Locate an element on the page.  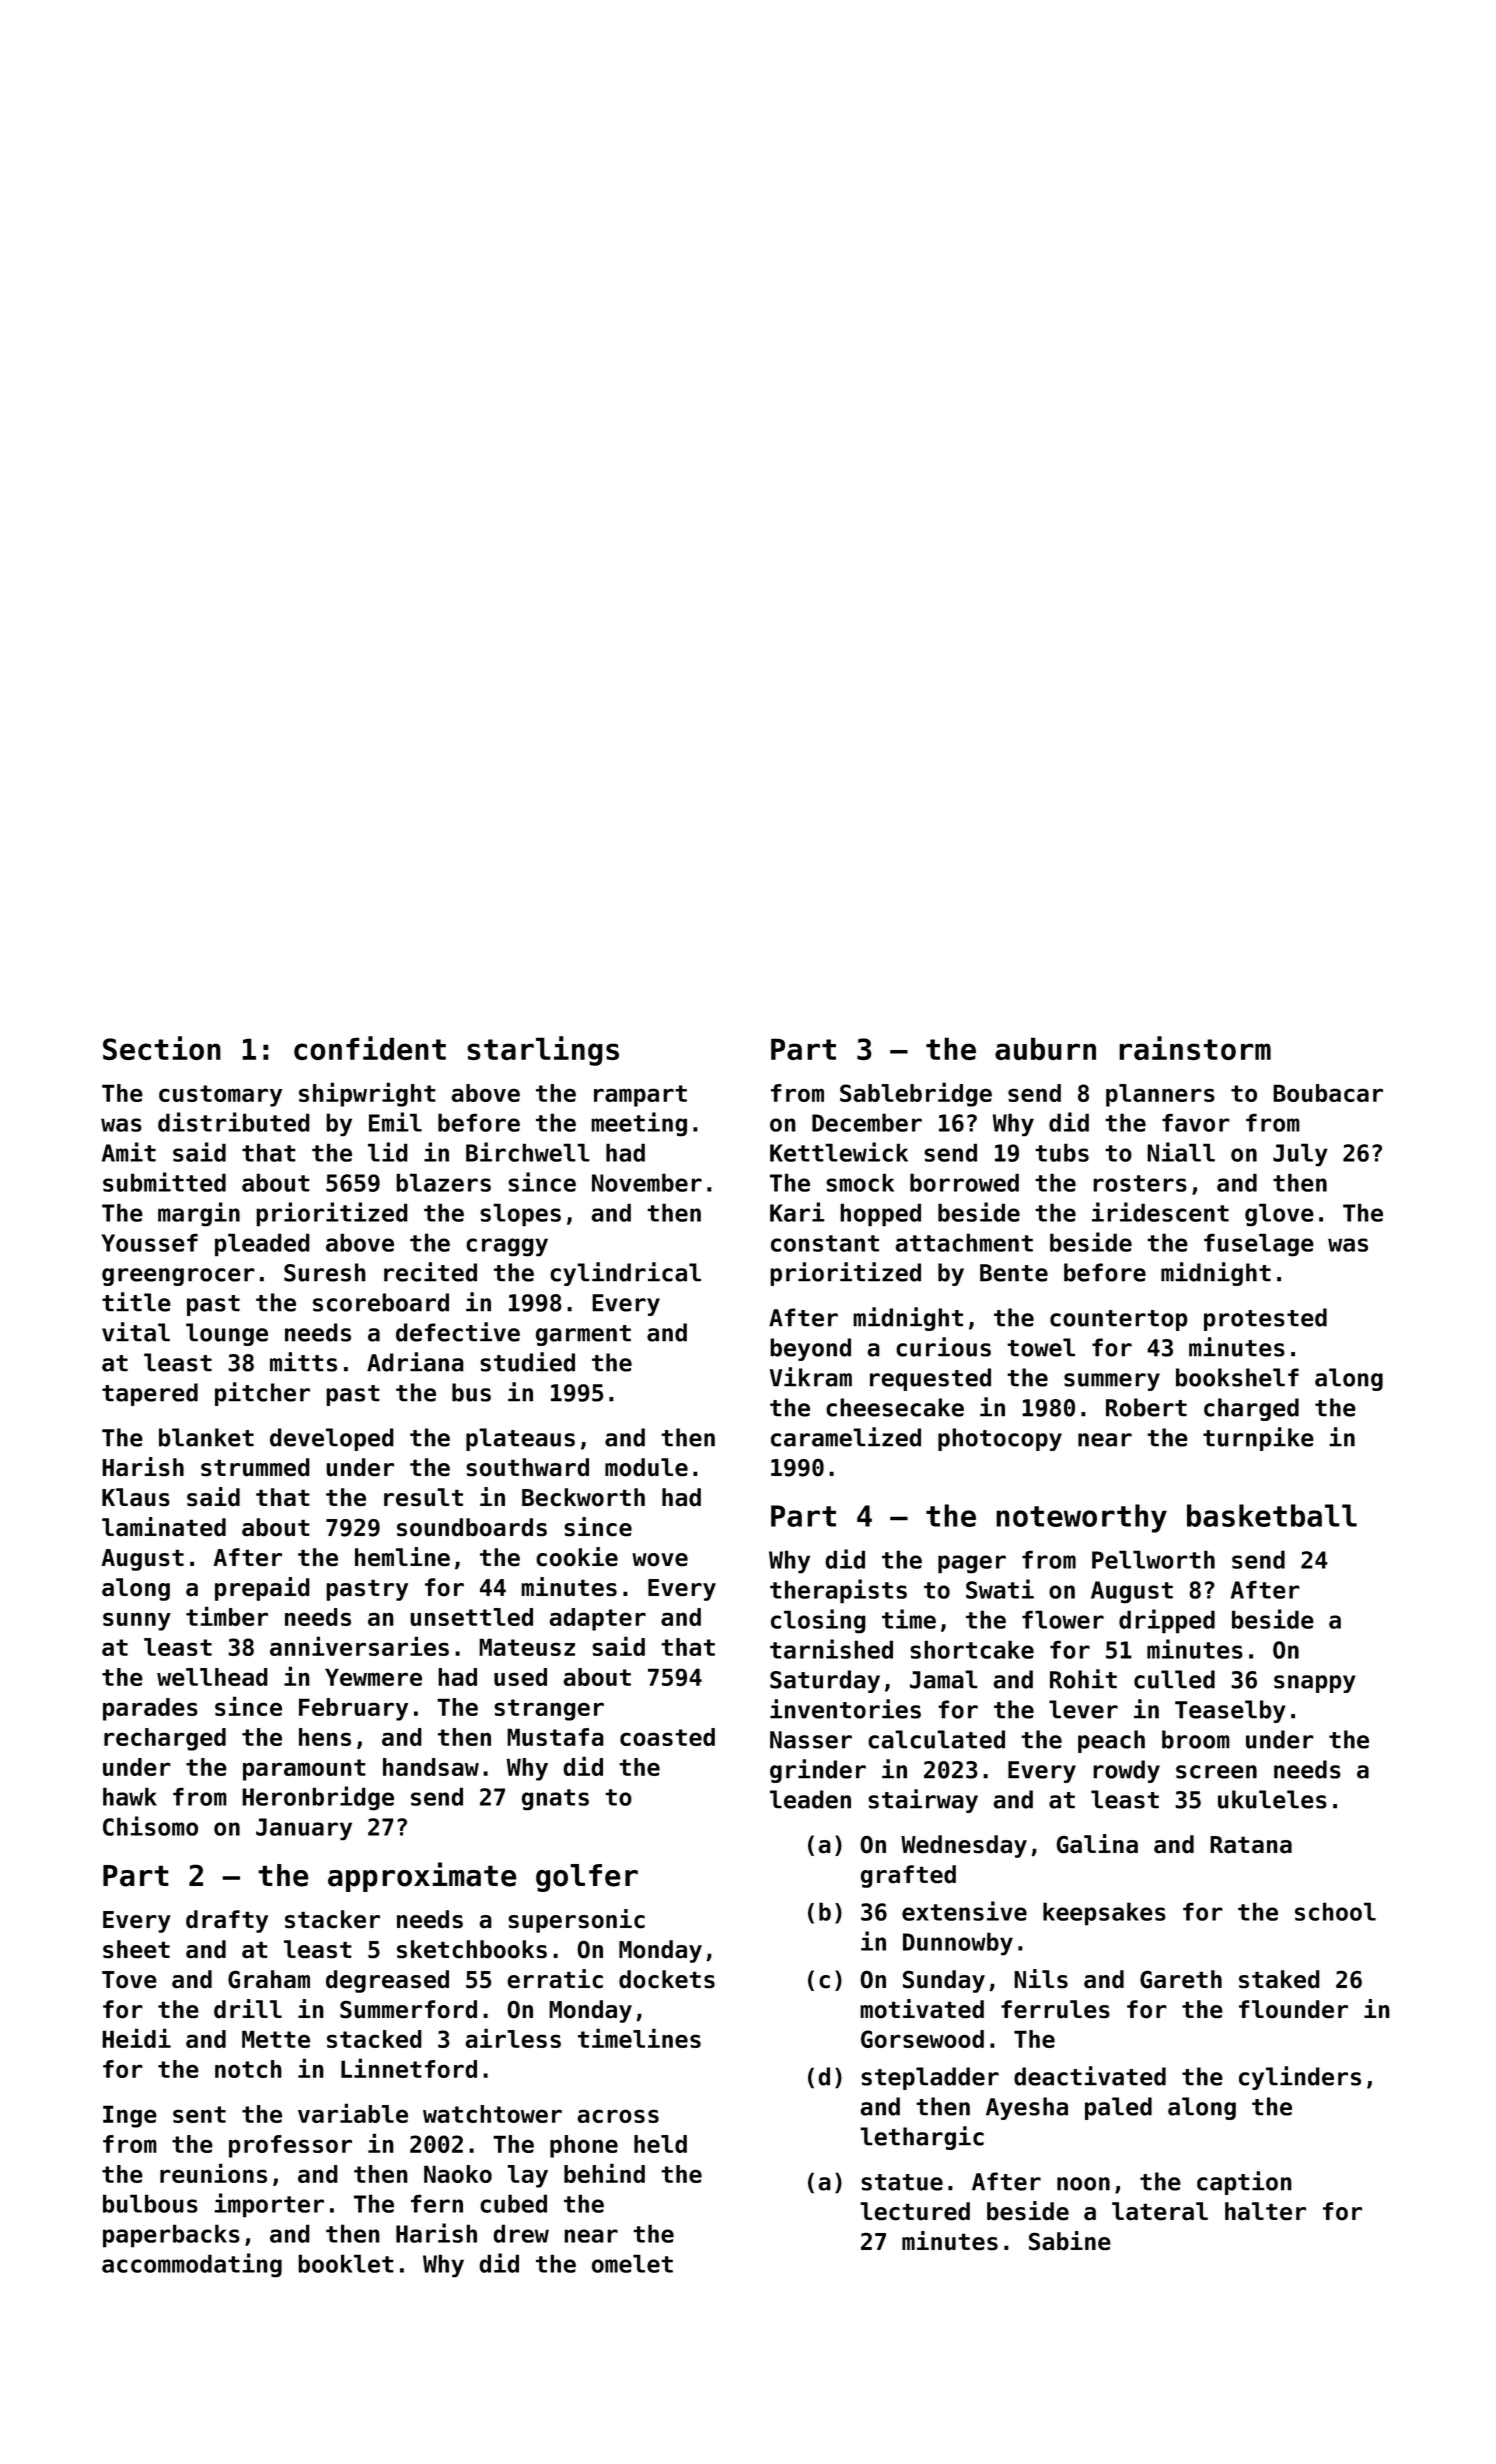
Inge is located at coordinates (130, 2116).
